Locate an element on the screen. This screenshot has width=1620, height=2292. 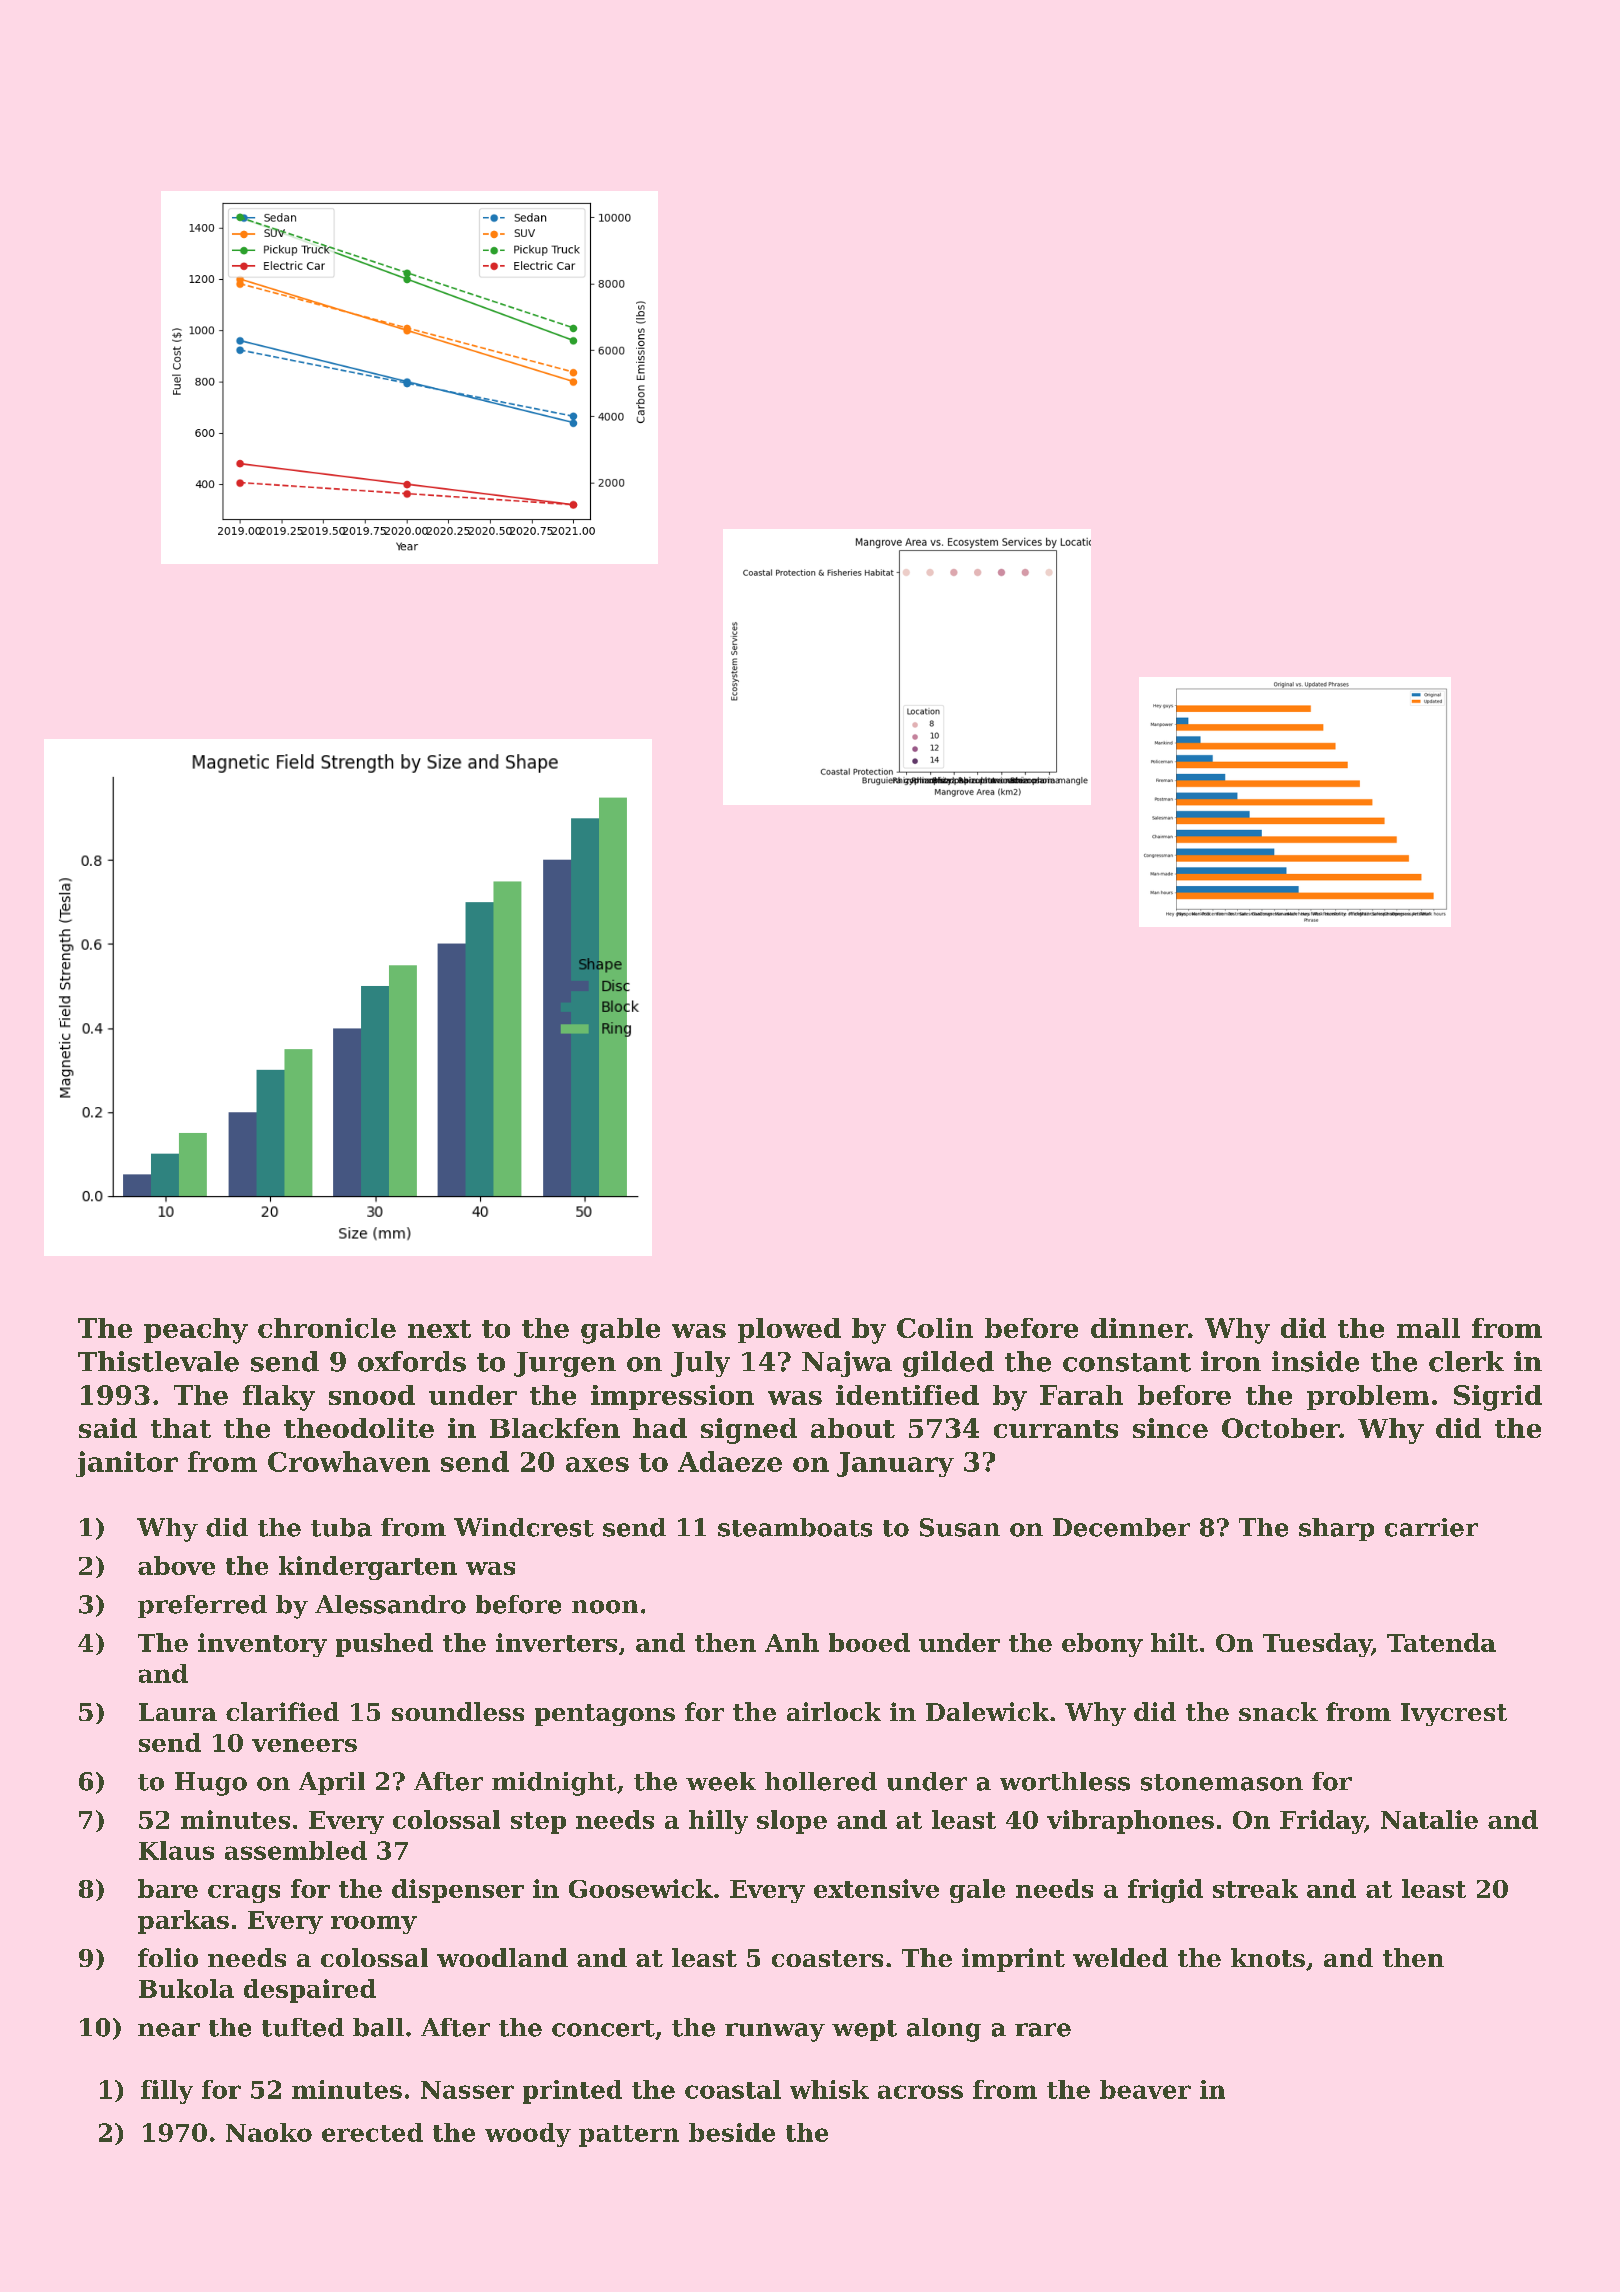
Colin is located at coordinates (935, 1328).
